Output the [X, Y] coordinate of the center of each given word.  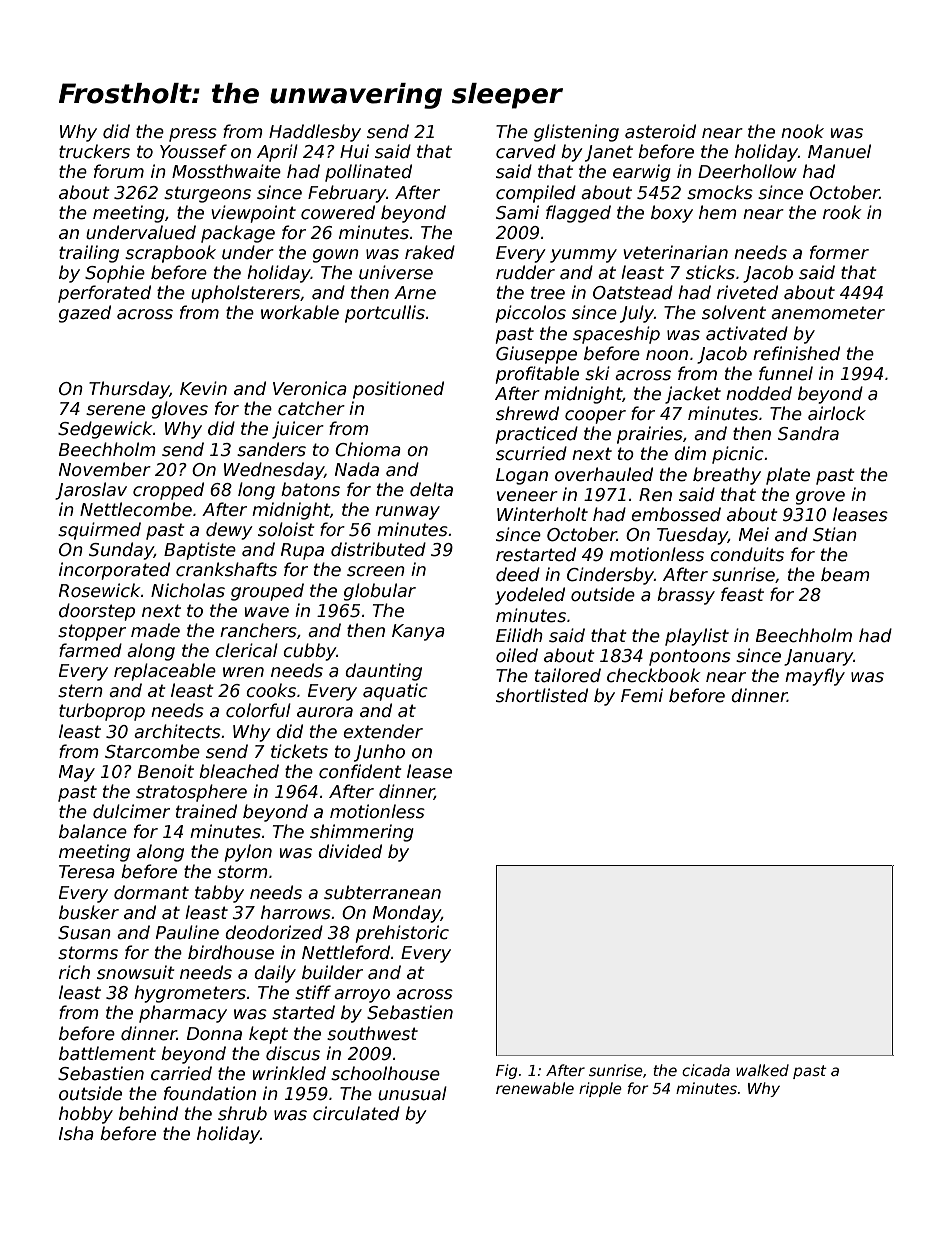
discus [293, 1053]
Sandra [808, 433]
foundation [210, 1093]
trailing [89, 254]
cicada [706, 1070]
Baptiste [200, 551]
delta [431, 489]
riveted [747, 292]
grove [820, 498]
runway [407, 513]
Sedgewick [105, 430]
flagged [578, 214]
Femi [642, 695]
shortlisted [542, 695]
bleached [239, 771]
